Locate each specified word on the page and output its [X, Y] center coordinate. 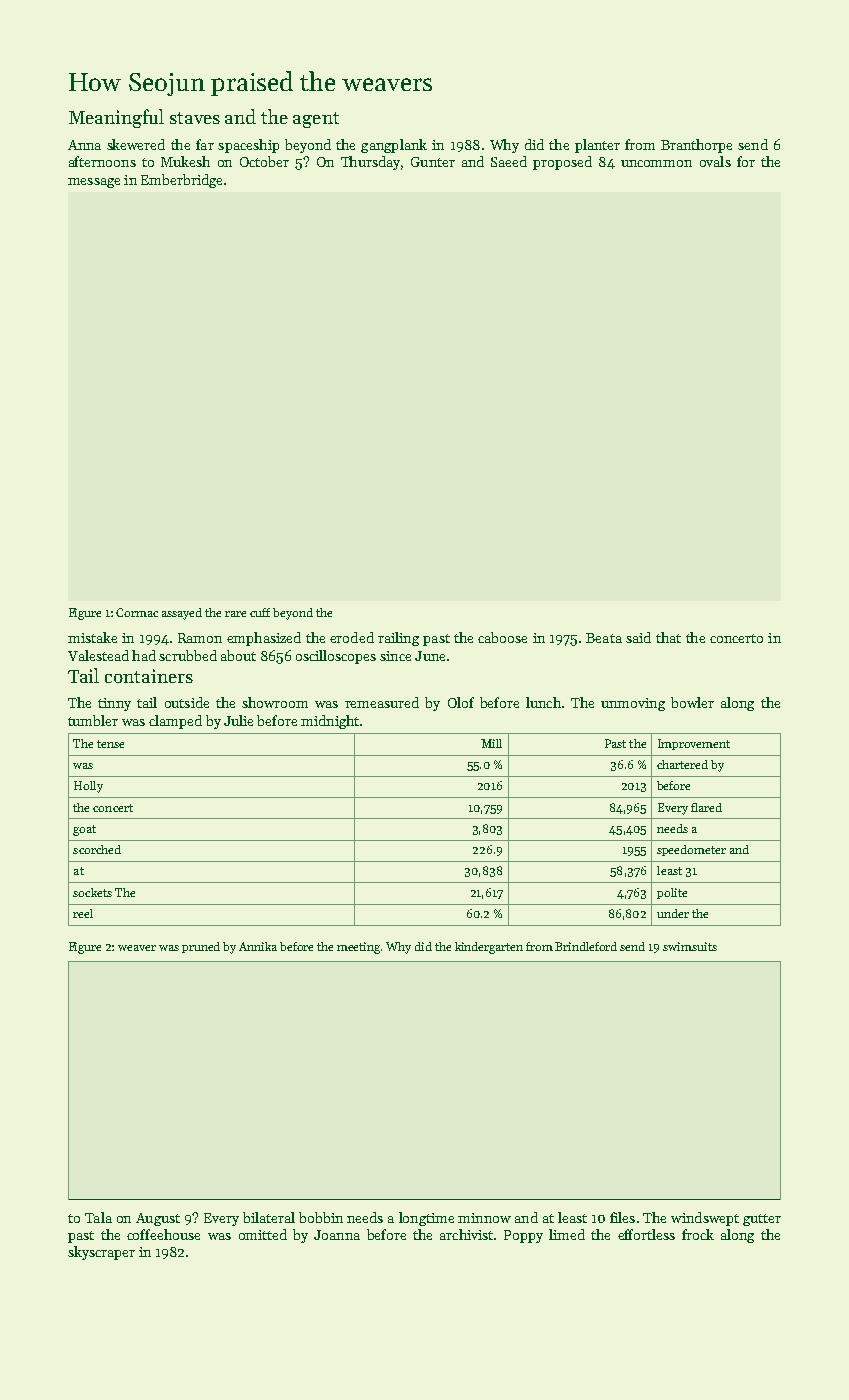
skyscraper [101, 1253]
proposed [562, 163]
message [94, 183]
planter [597, 146]
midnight [330, 722]
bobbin [321, 1217]
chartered [682, 764]
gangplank [394, 146]
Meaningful [116, 118]
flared [706, 807]
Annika [258, 946]
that [668, 637]
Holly [88, 787]
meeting [359, 948]
